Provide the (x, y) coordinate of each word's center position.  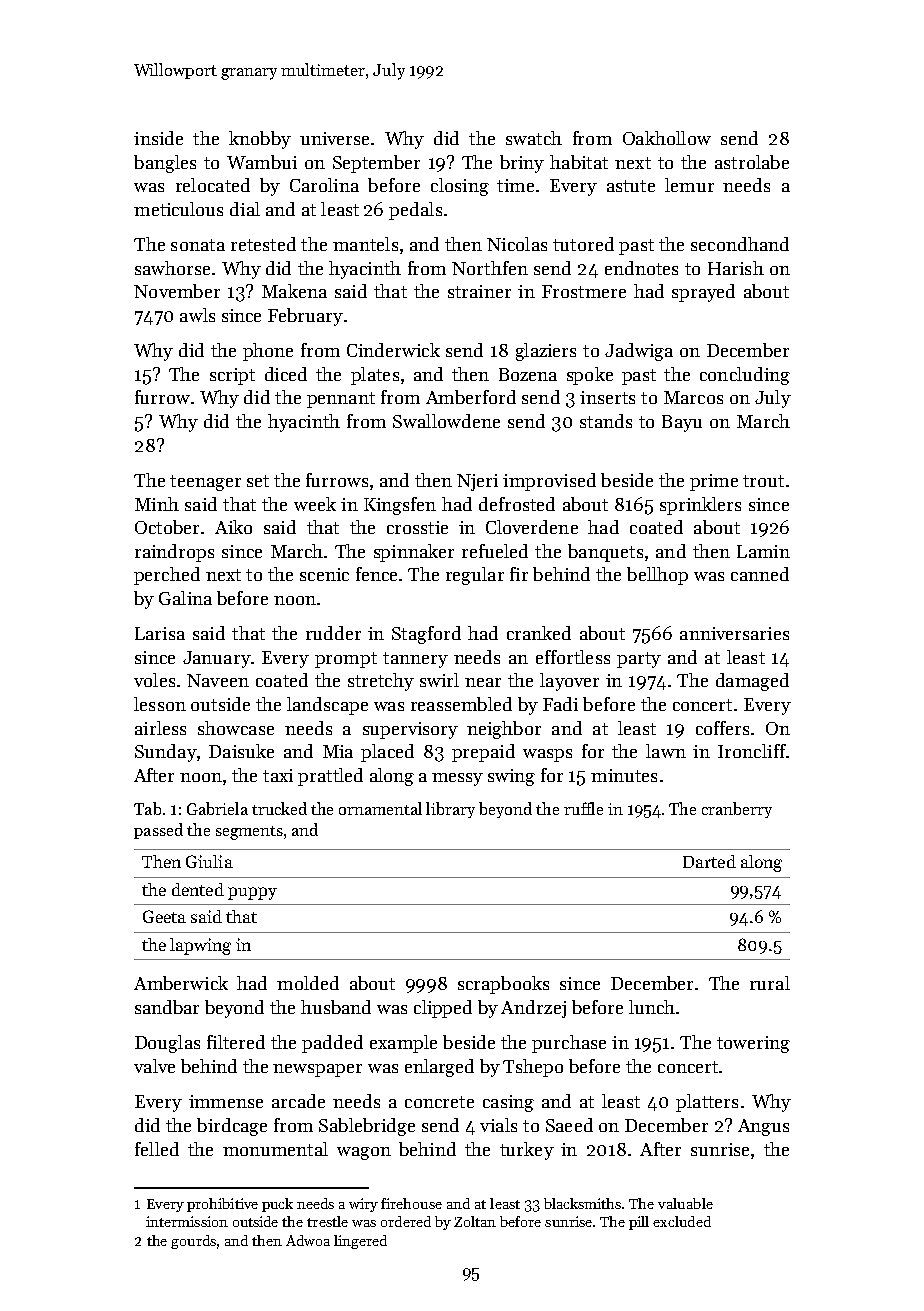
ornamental (380, 808)
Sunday (165, 753)
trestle (327, 1221)
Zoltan (475, 1221)
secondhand (740, 244)
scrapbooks (503, 985)
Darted (709, 861)
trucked (279, 808)
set (258, 481)
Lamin (763, 551)
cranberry (737, 810)
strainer (479, 291)
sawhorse (172, 268)
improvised (549, 482)
